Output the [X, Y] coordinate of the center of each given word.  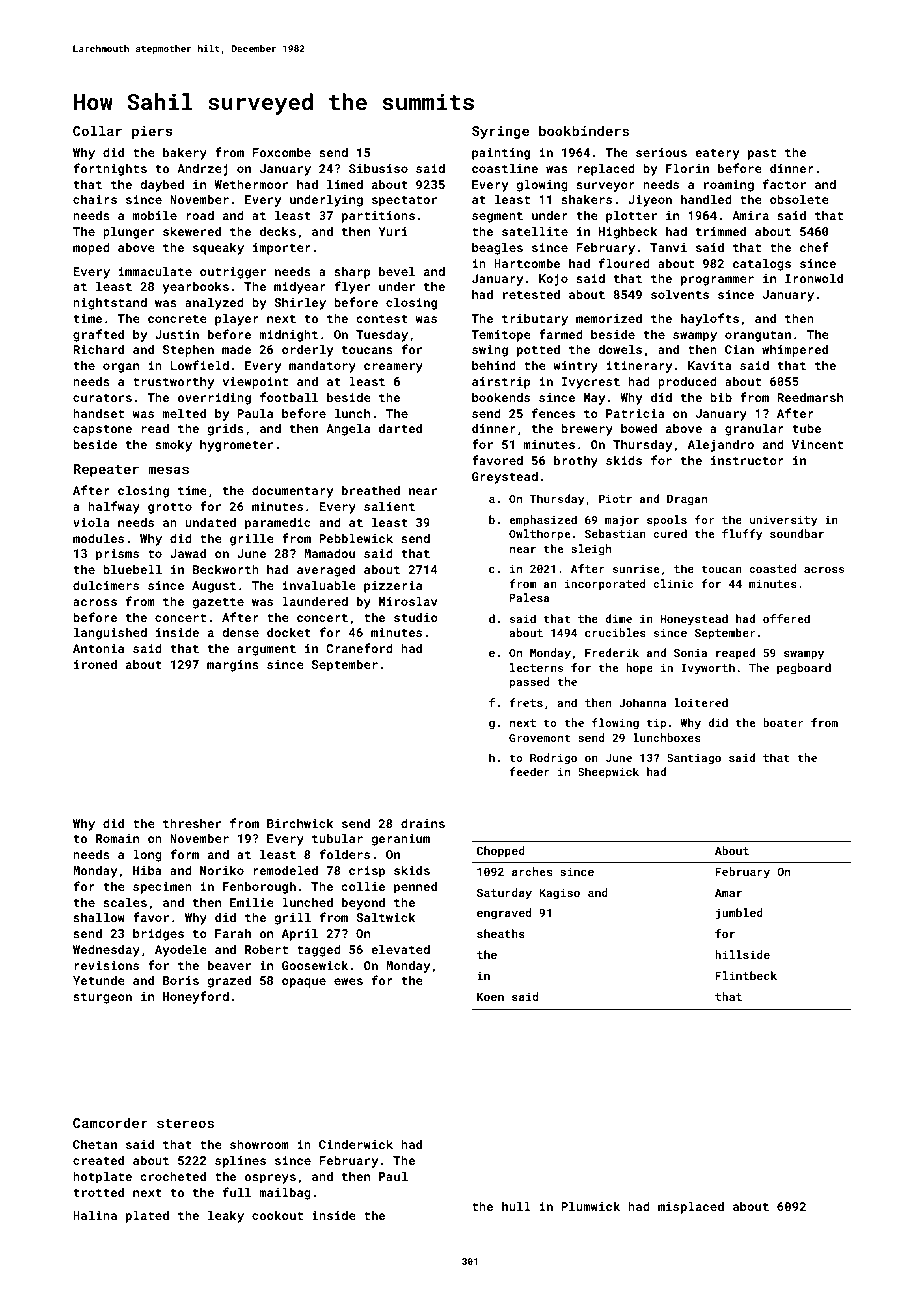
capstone [102, 430]
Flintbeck [746, 975]
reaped [735, 654]
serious [661, 152]
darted [400, 428]
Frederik [612, 652]
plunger [128, 232]
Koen [490, 997]
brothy [576, 461]
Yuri [393, 231]
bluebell [132, 569]
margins [233, 666]
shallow [99, 917]
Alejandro [721, 445]
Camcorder [110, 1122]
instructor [747, 460]
